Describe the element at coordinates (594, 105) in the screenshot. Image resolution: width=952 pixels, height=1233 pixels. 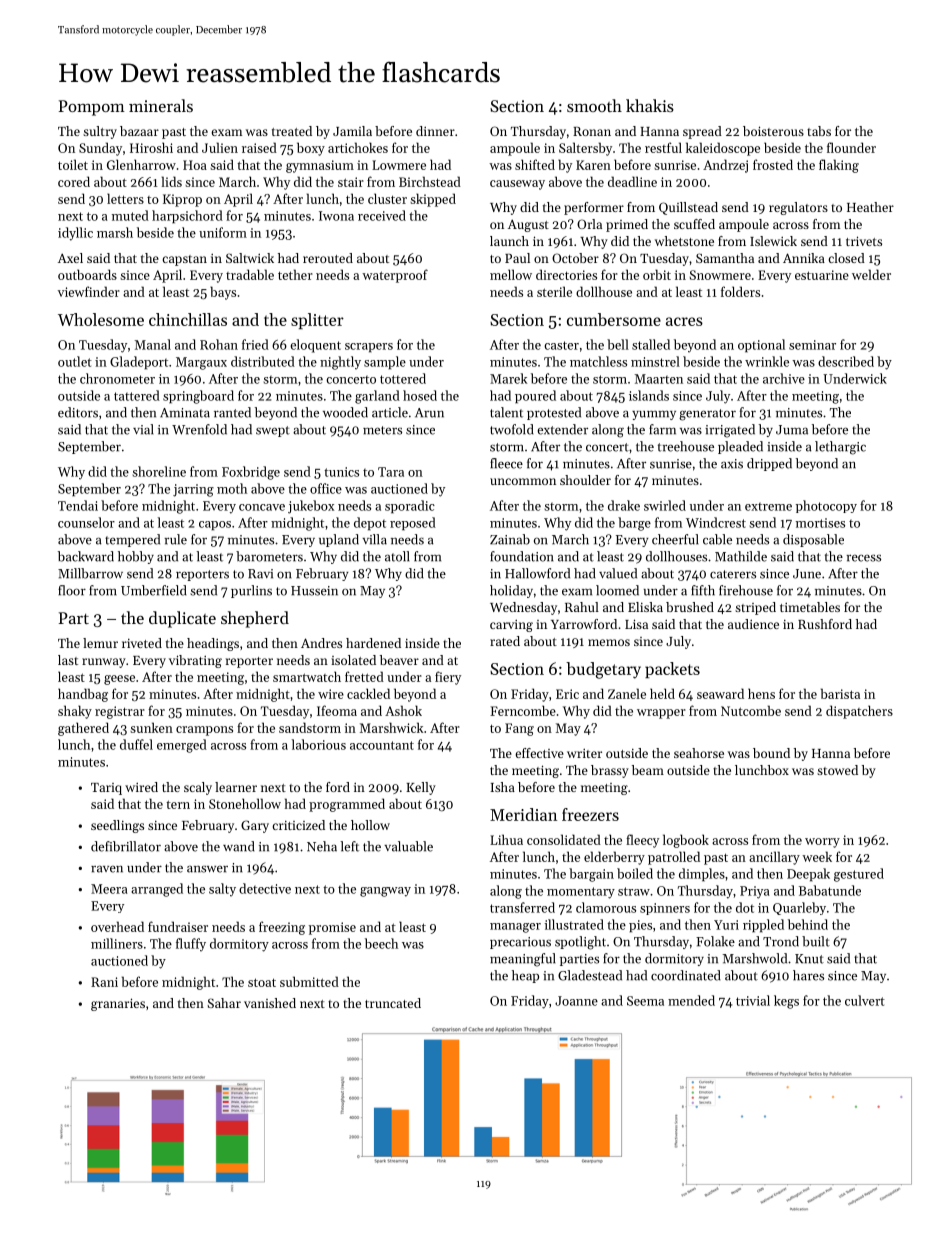
I see `smooth` at that location.
